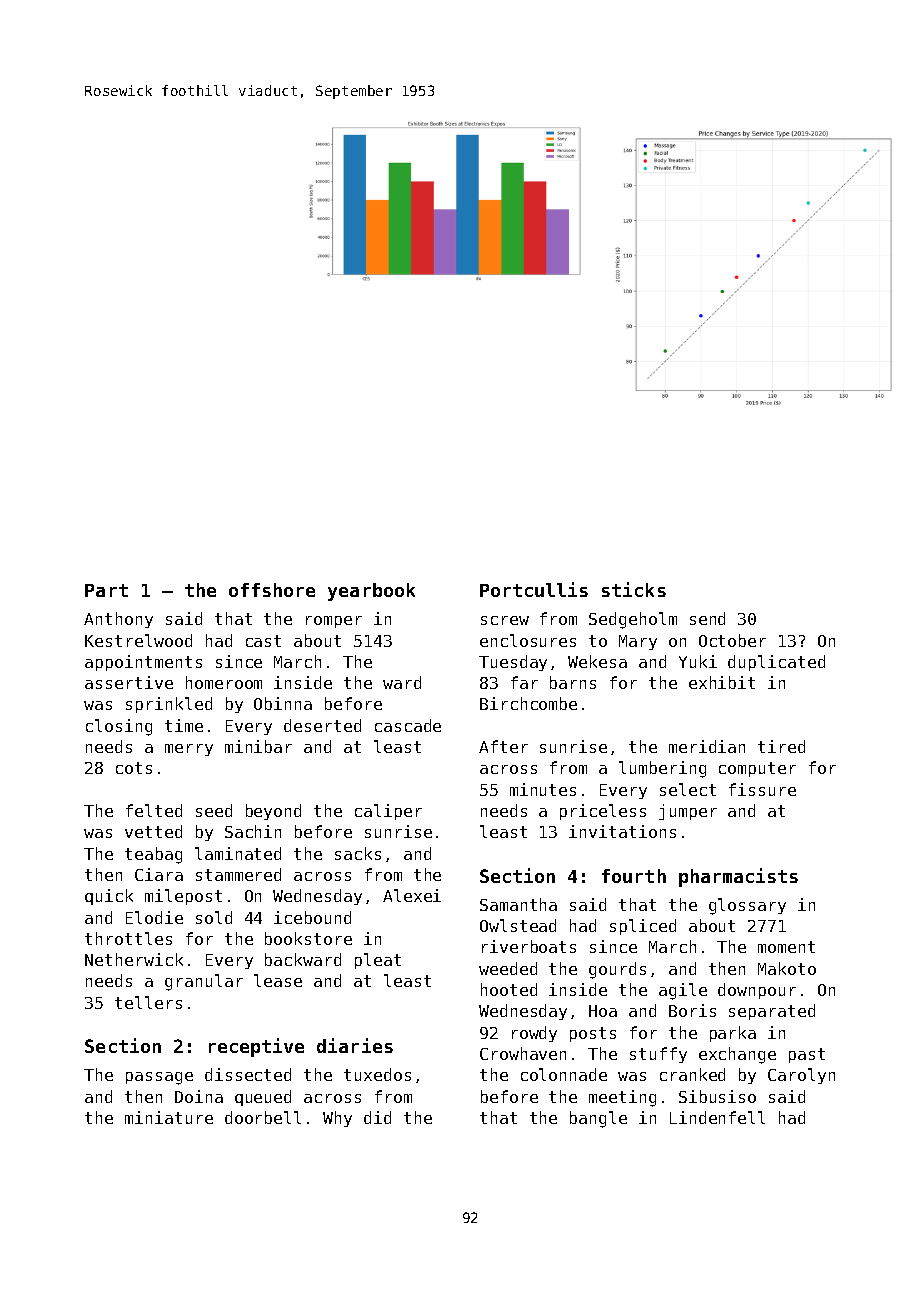  I want to click on computer, so click(757, 769).
